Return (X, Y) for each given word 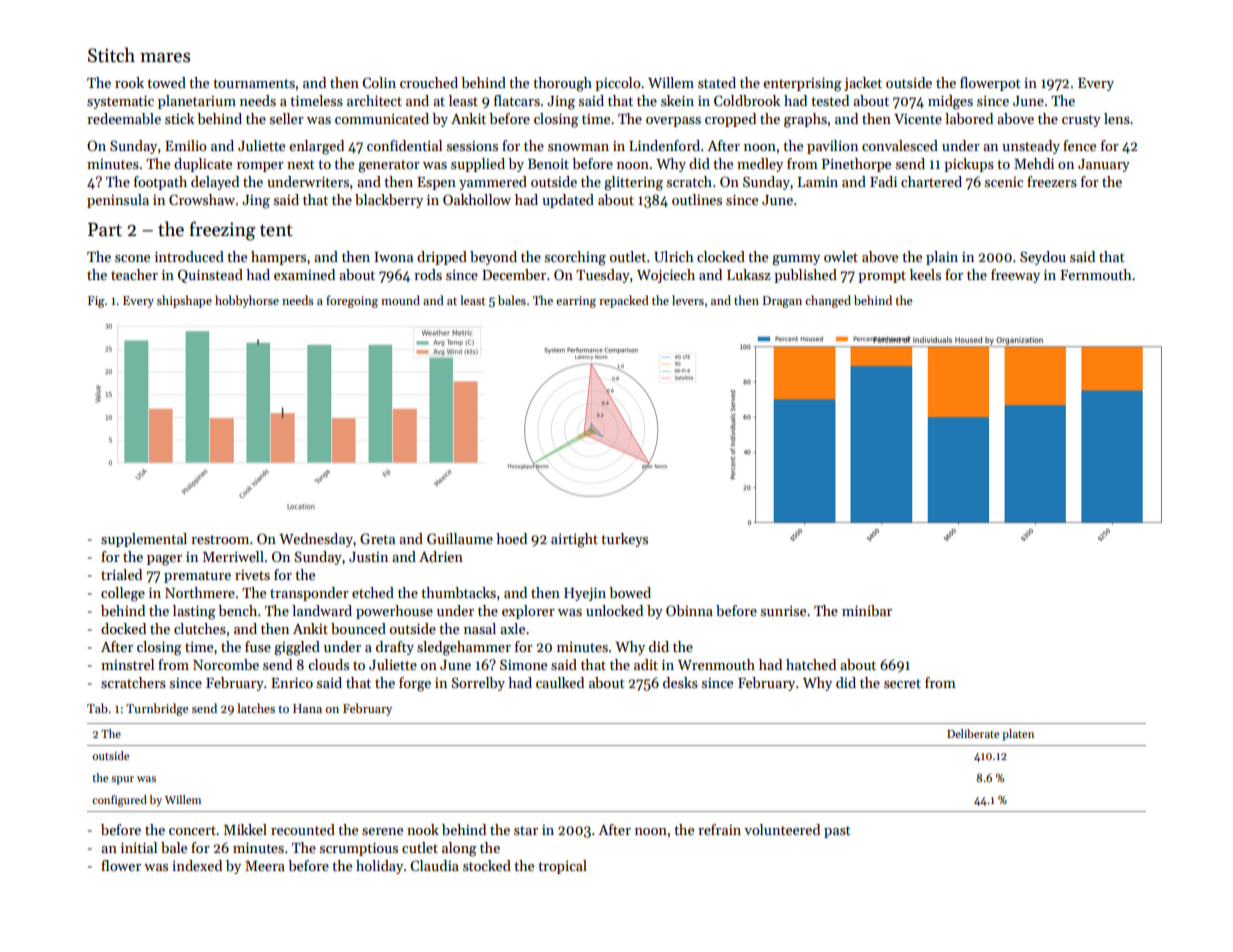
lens (1117, 118)
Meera (265, 866)
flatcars (517, 100)
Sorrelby (478, 684)
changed (828, 301)
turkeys (624, 540)
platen (1018, 735)
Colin (379, 82)
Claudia (434, 865)
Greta (377, 538)
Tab (97, 708)
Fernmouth (1096, 274)
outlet (628, 256)
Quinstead (210, 276)
